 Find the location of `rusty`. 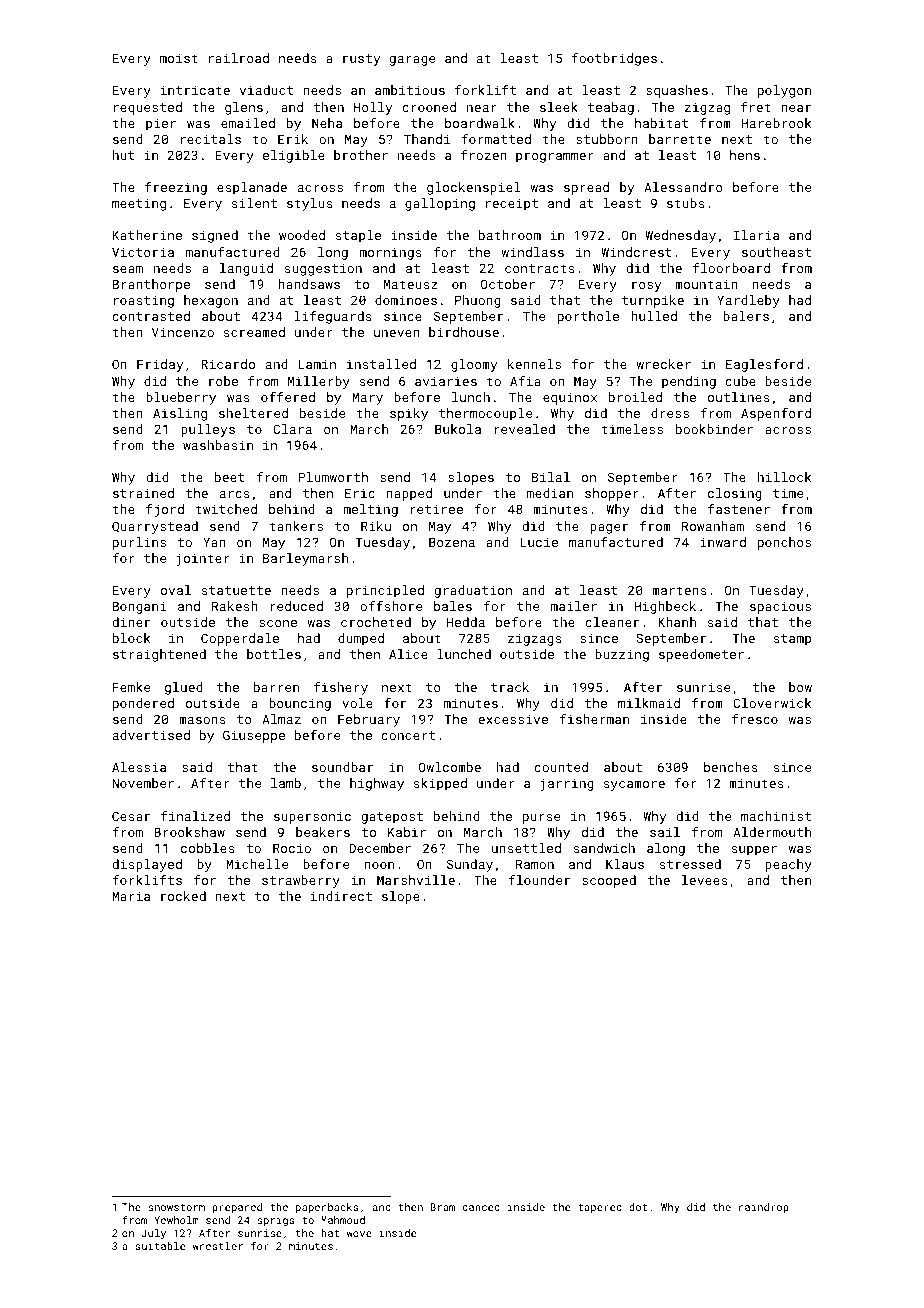

rusty is located at coordinates (361, 60).
